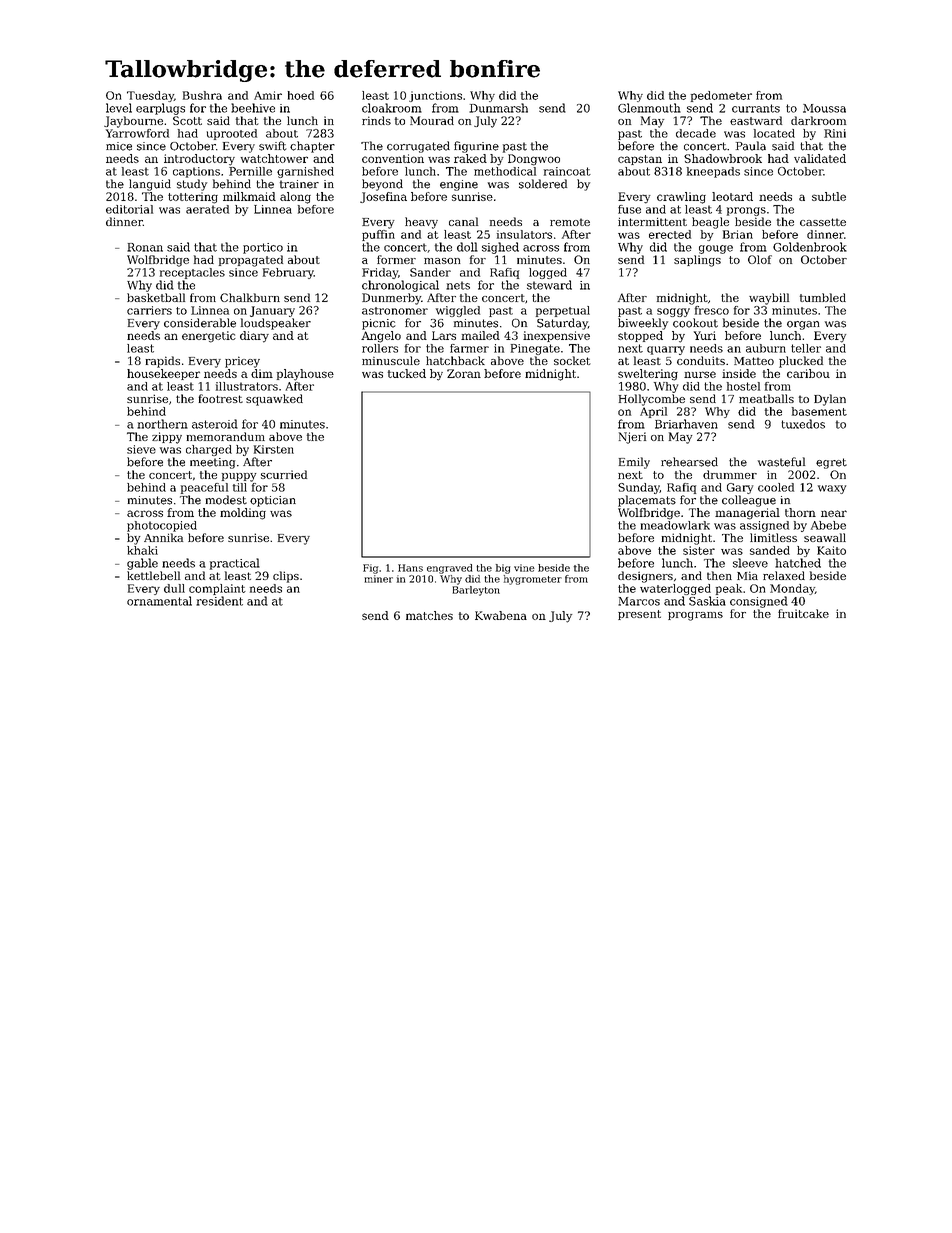  I want to click on scurried, so click(284, 474).
